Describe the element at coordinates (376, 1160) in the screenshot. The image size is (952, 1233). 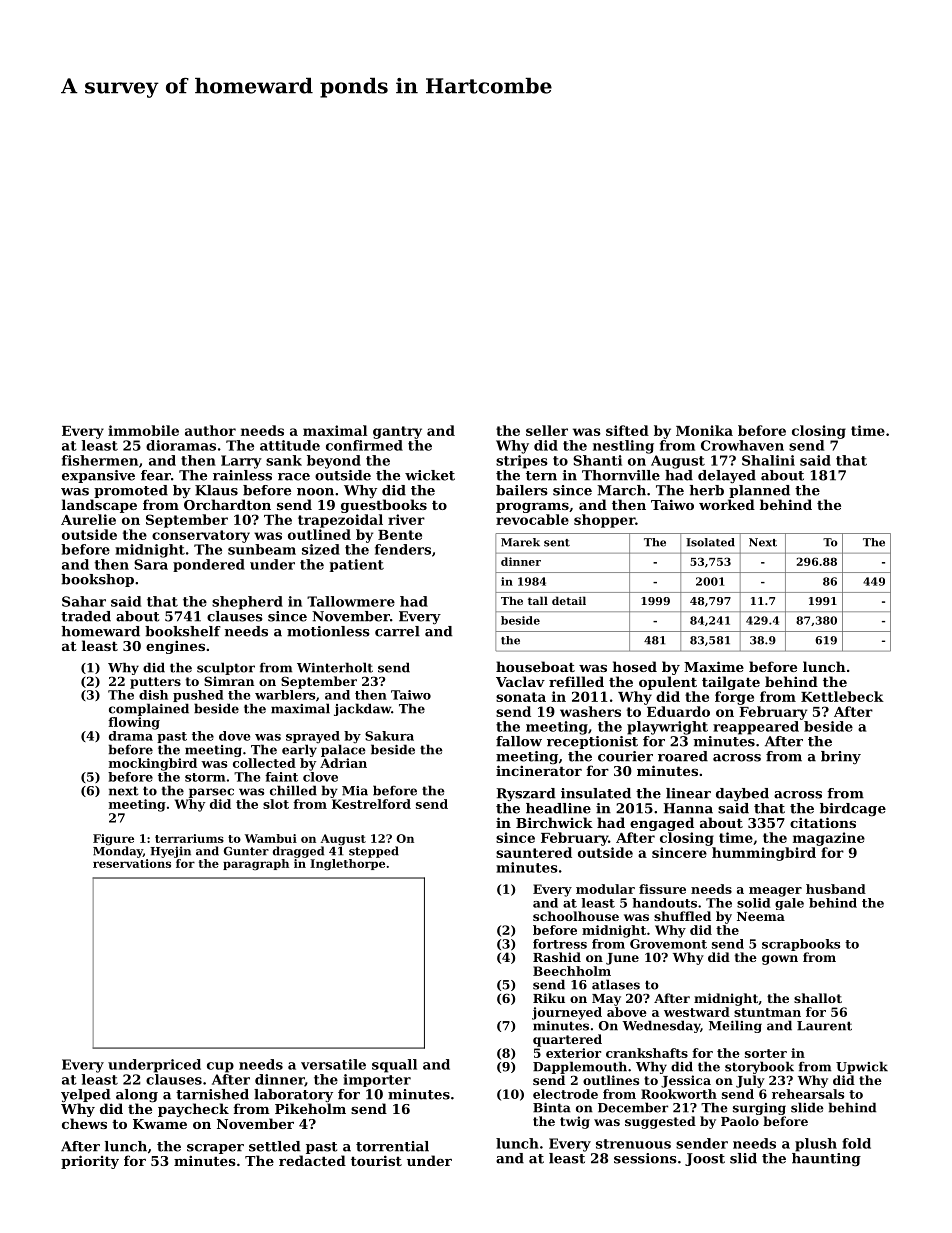
I see `tourist` at that location.
